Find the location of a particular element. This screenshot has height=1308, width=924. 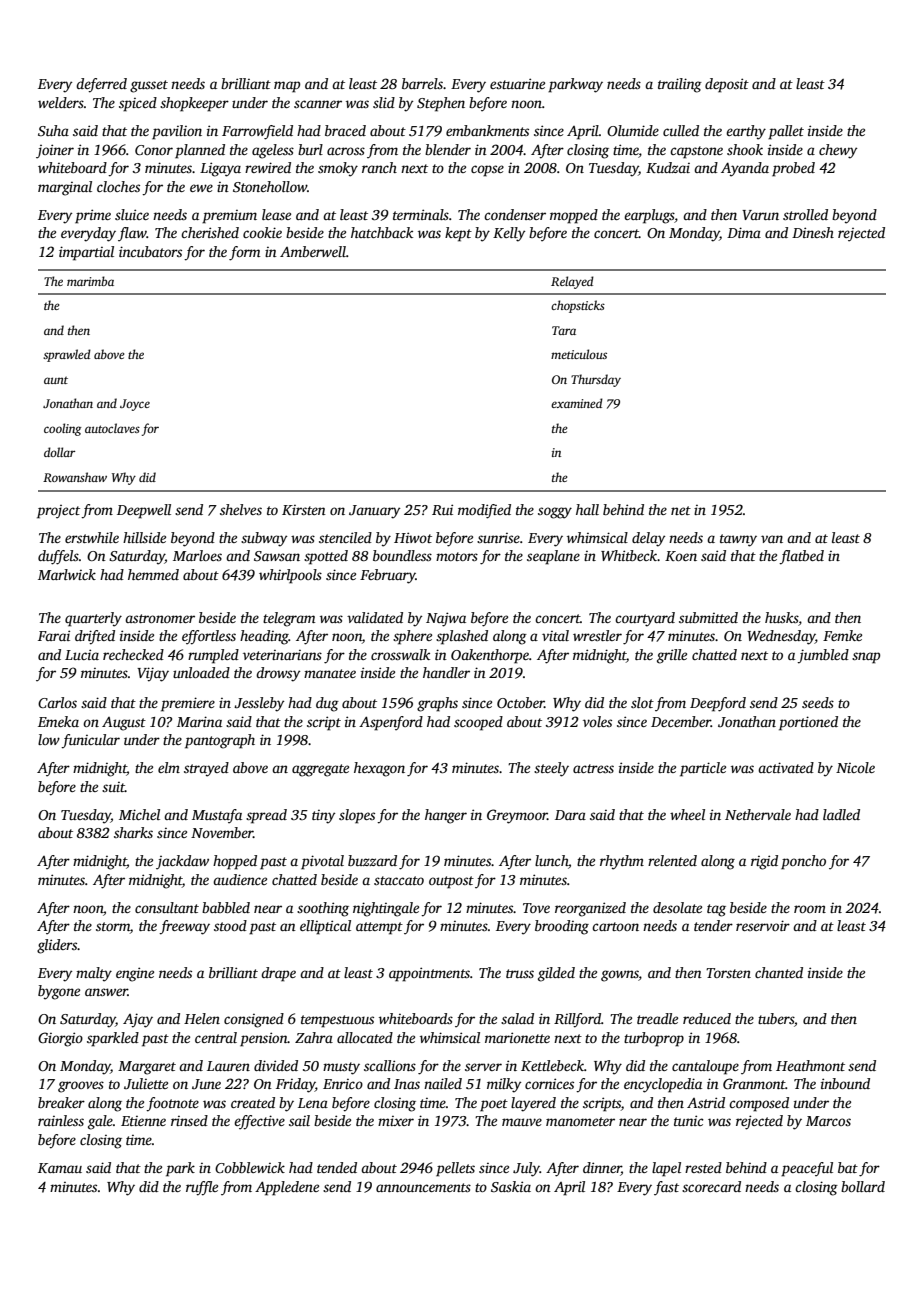

Giorgio is located at coordinates (60, 1039).
